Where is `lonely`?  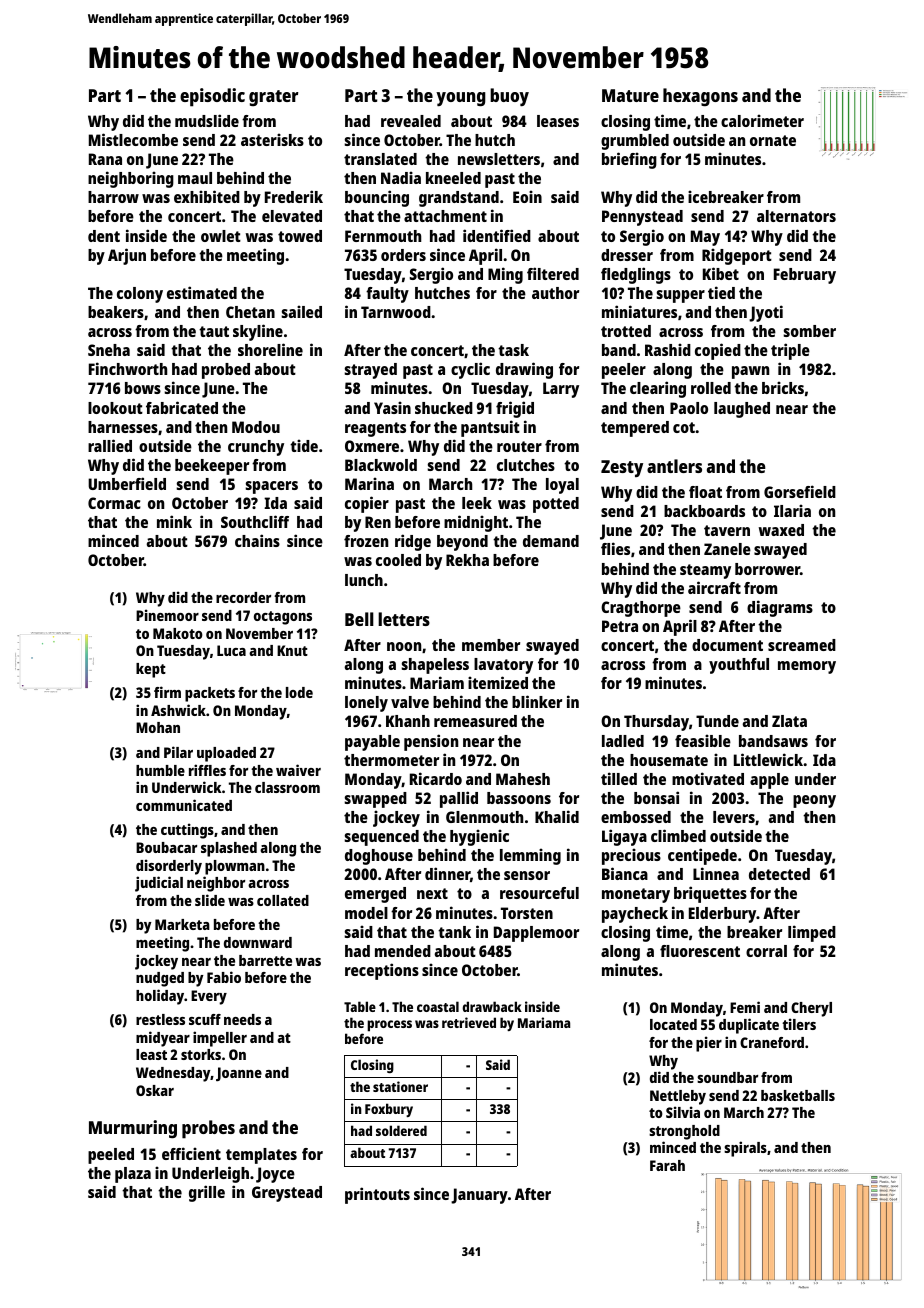 lonely is located at coordinates (366, 704).
